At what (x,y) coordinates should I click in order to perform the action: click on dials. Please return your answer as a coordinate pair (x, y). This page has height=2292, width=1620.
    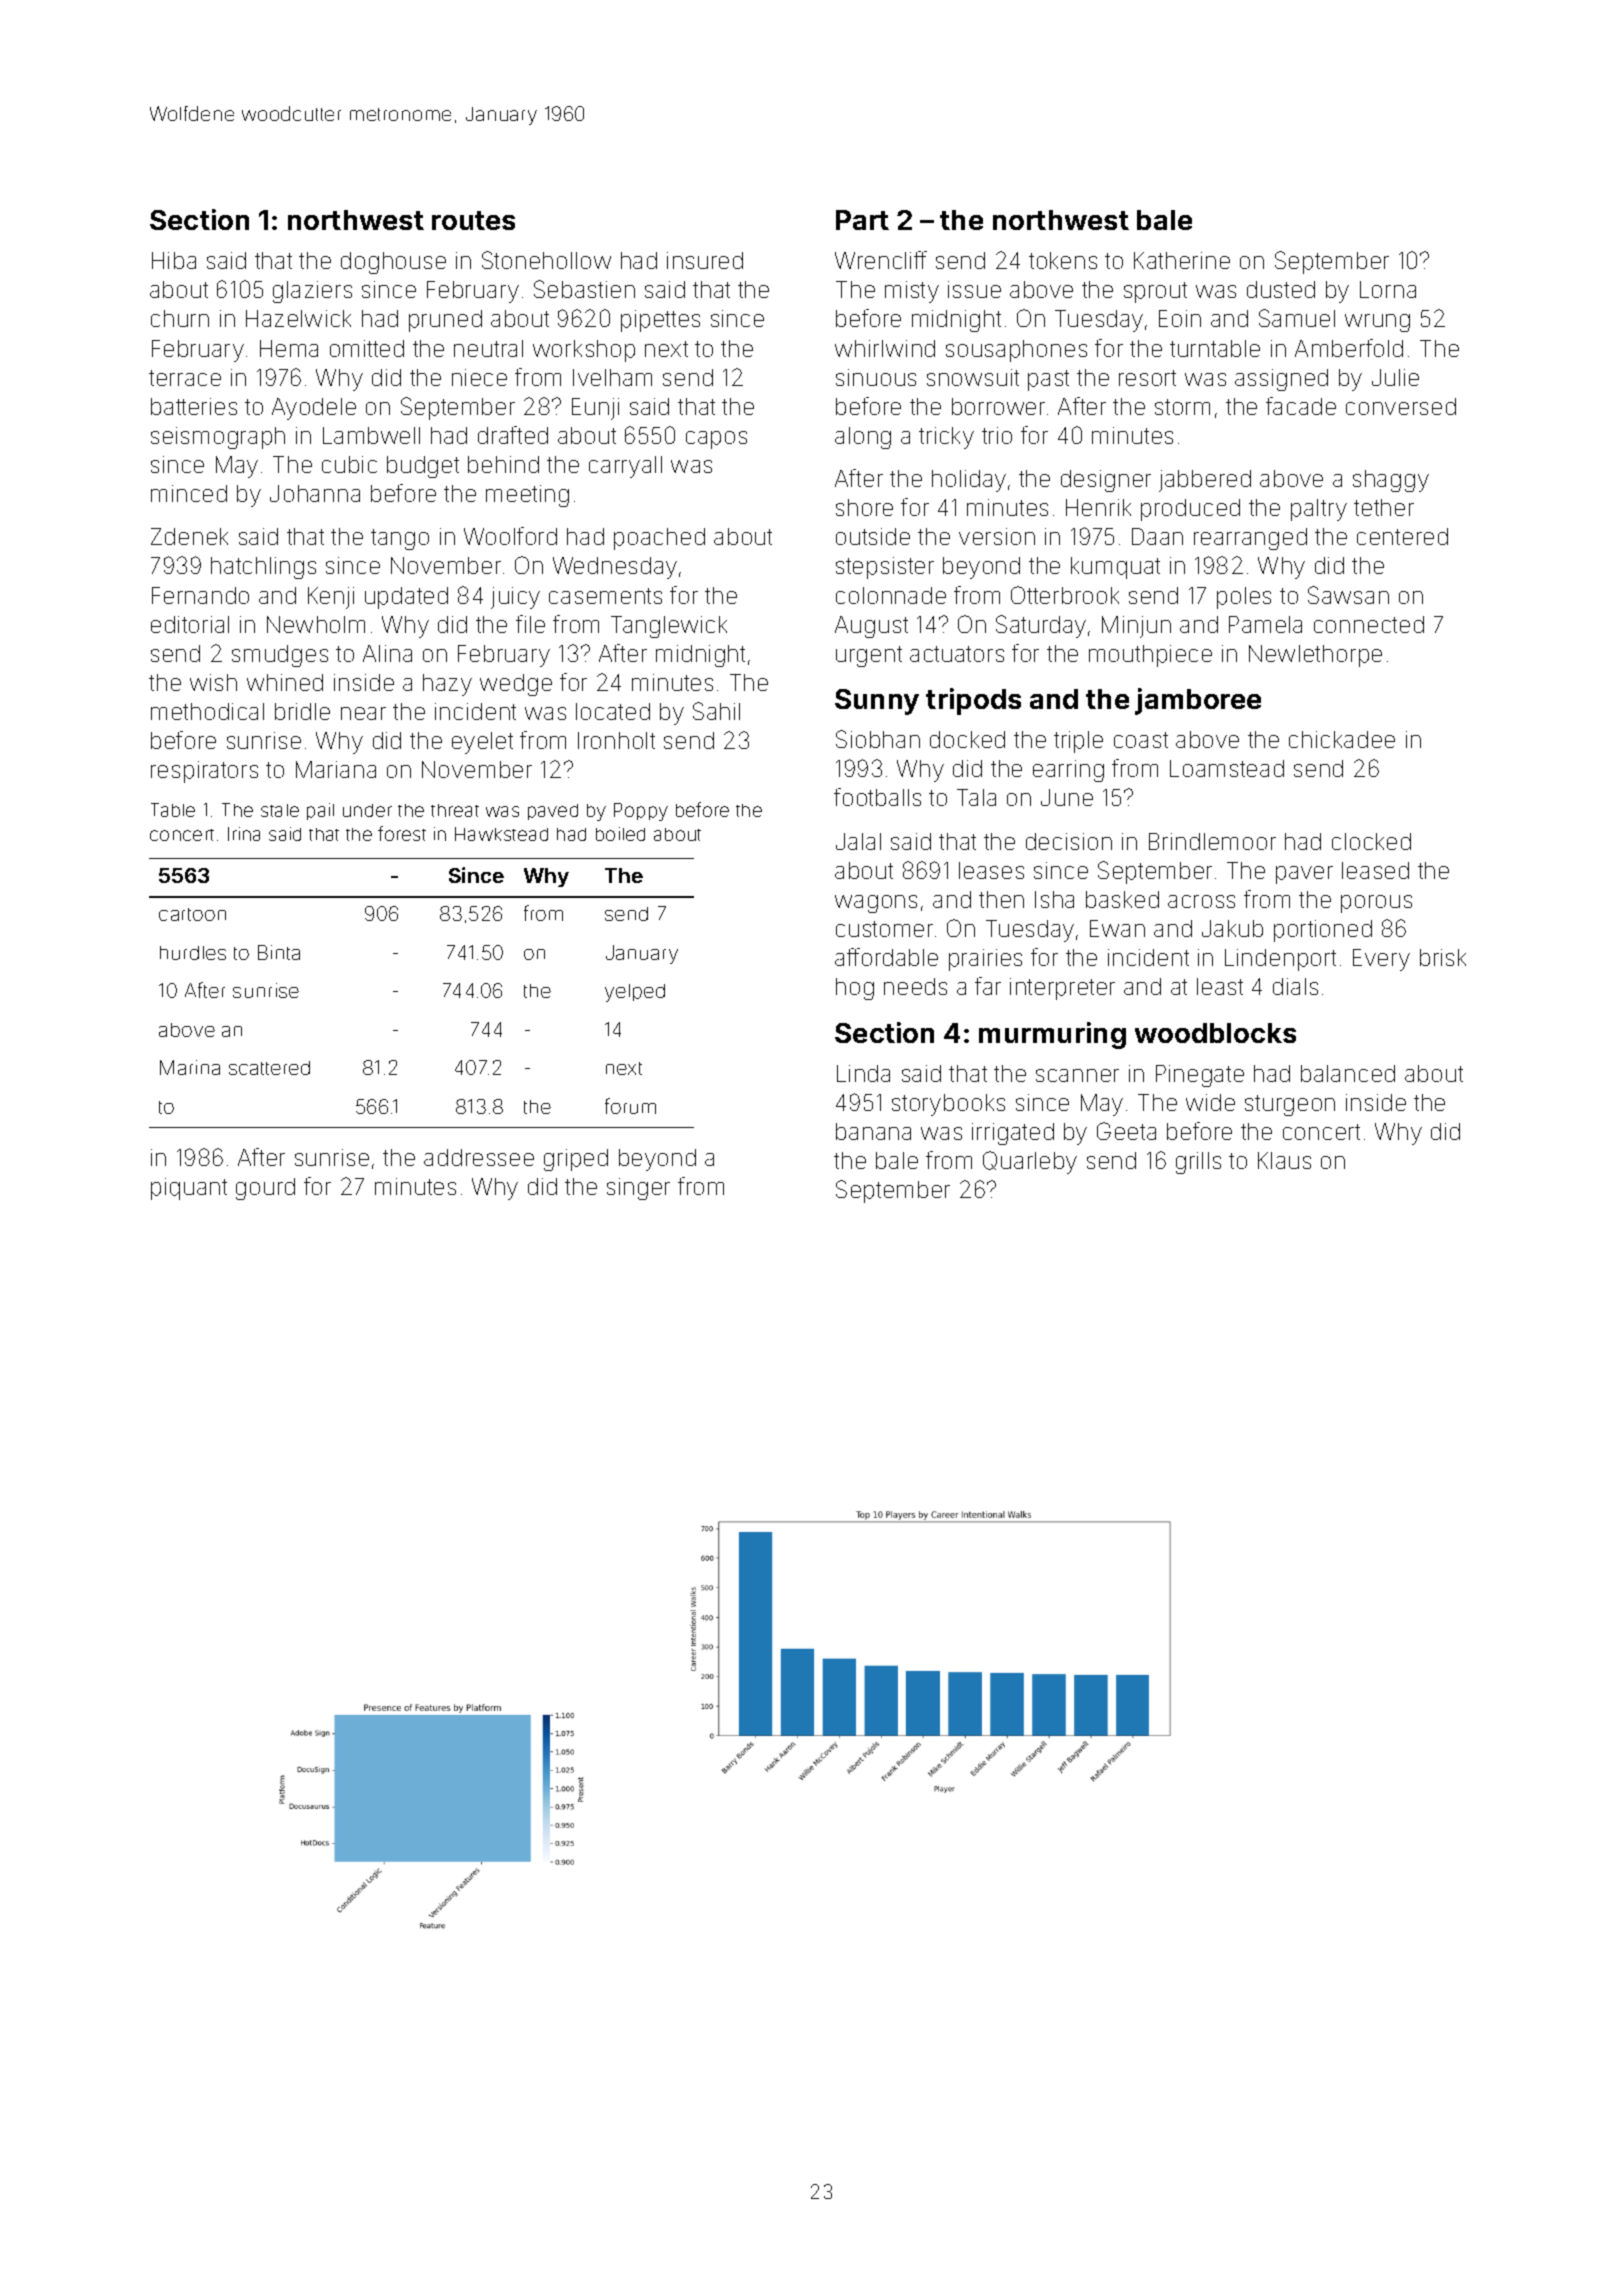
    Looking at the image, I should click on (1295, 986).
